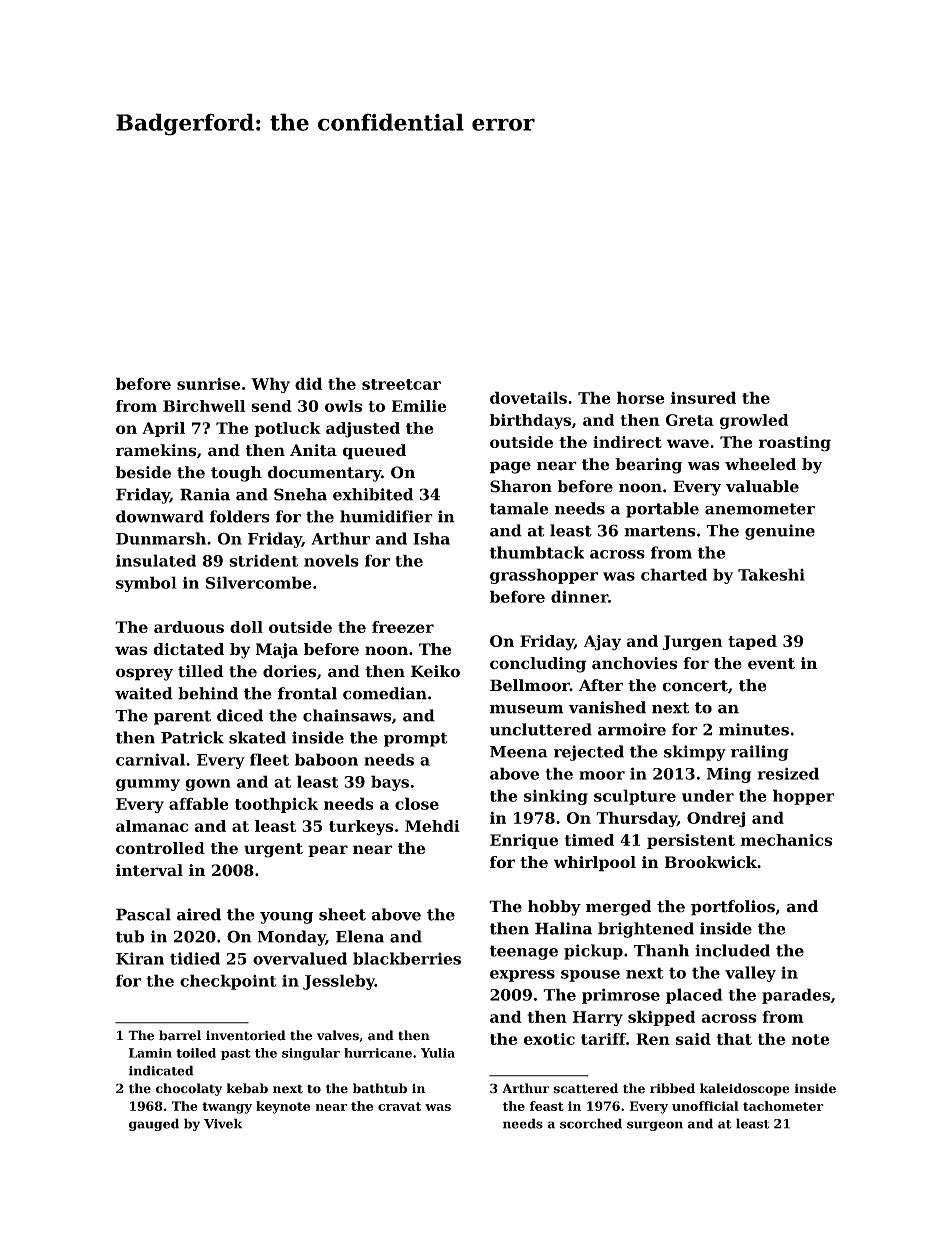 This screenshot has height=1233, width=952. What do you see at coordinates (528, 397) in the screenshot?
I see `dovetails` at bounding box center [528, 397].
